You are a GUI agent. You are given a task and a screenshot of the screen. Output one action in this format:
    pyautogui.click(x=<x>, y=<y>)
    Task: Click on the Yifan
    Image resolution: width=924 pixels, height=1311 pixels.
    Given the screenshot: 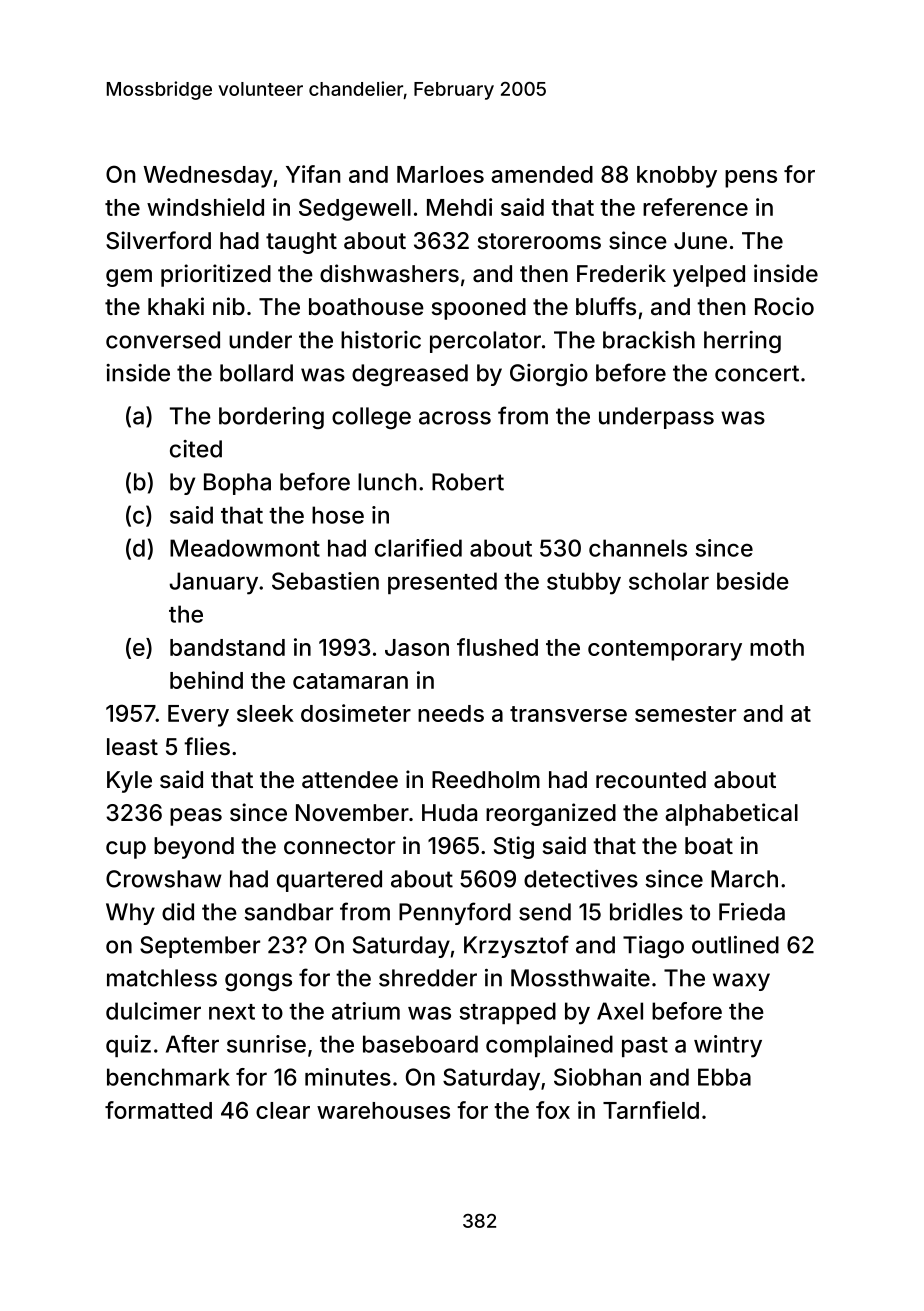 What is the action you would take?
    pyautogui.click(x=313, y=174)
